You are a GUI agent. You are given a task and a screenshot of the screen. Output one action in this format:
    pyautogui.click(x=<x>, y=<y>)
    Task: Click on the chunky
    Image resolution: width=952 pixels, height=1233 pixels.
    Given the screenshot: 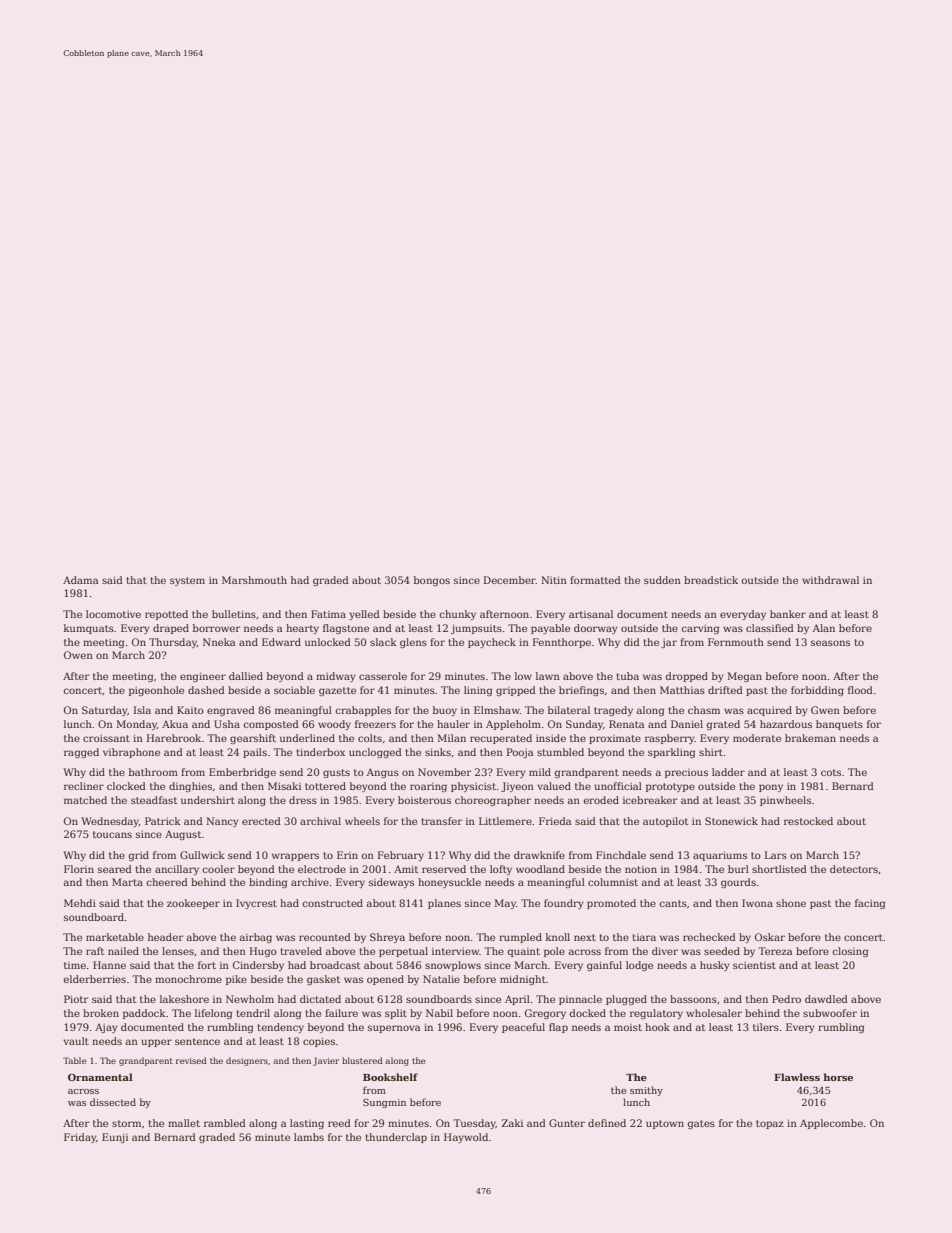 What is the action you would take?
    pyautogui.click(x=457, y=615)
